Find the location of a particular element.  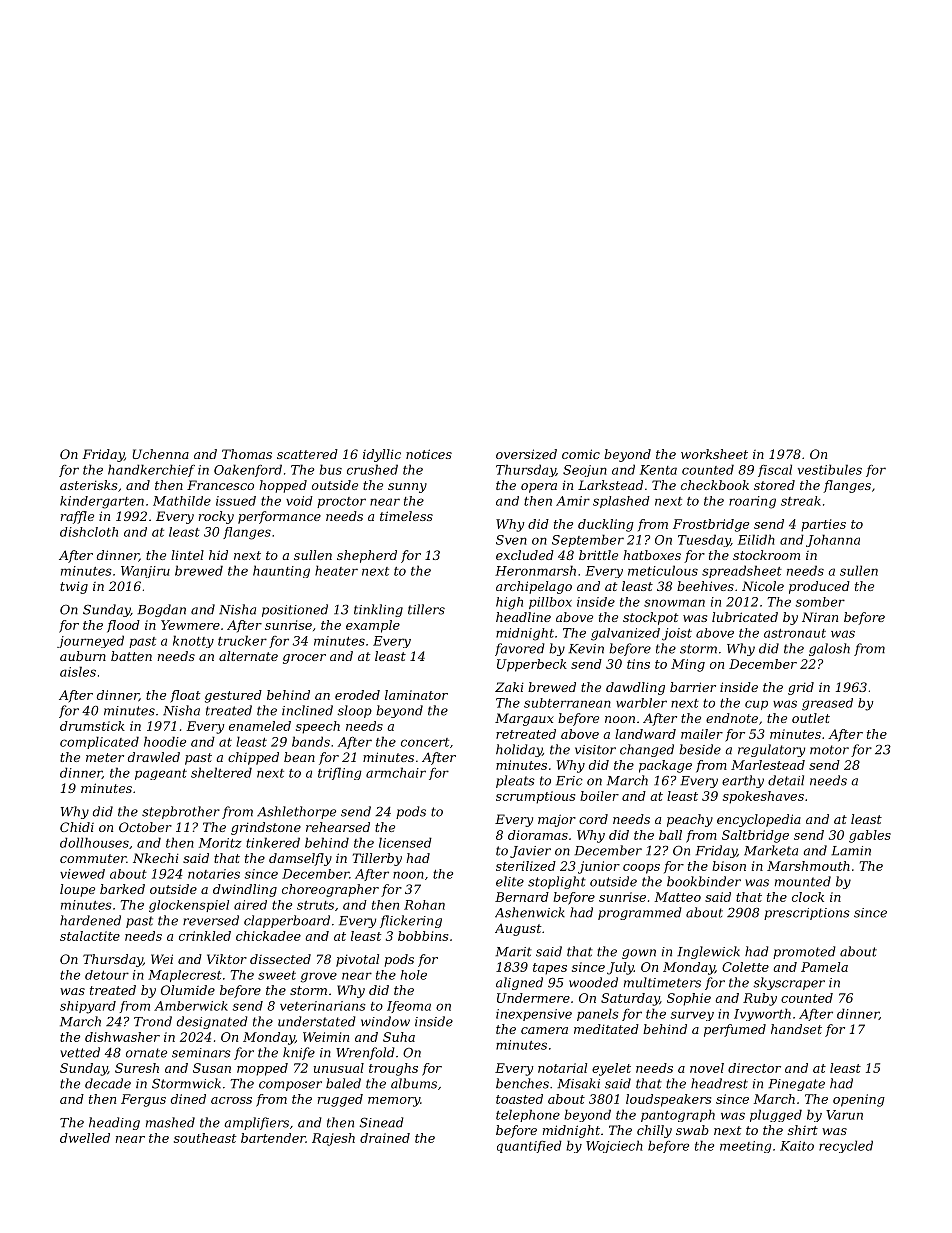

pleats is located at coordinates (515, 781).
